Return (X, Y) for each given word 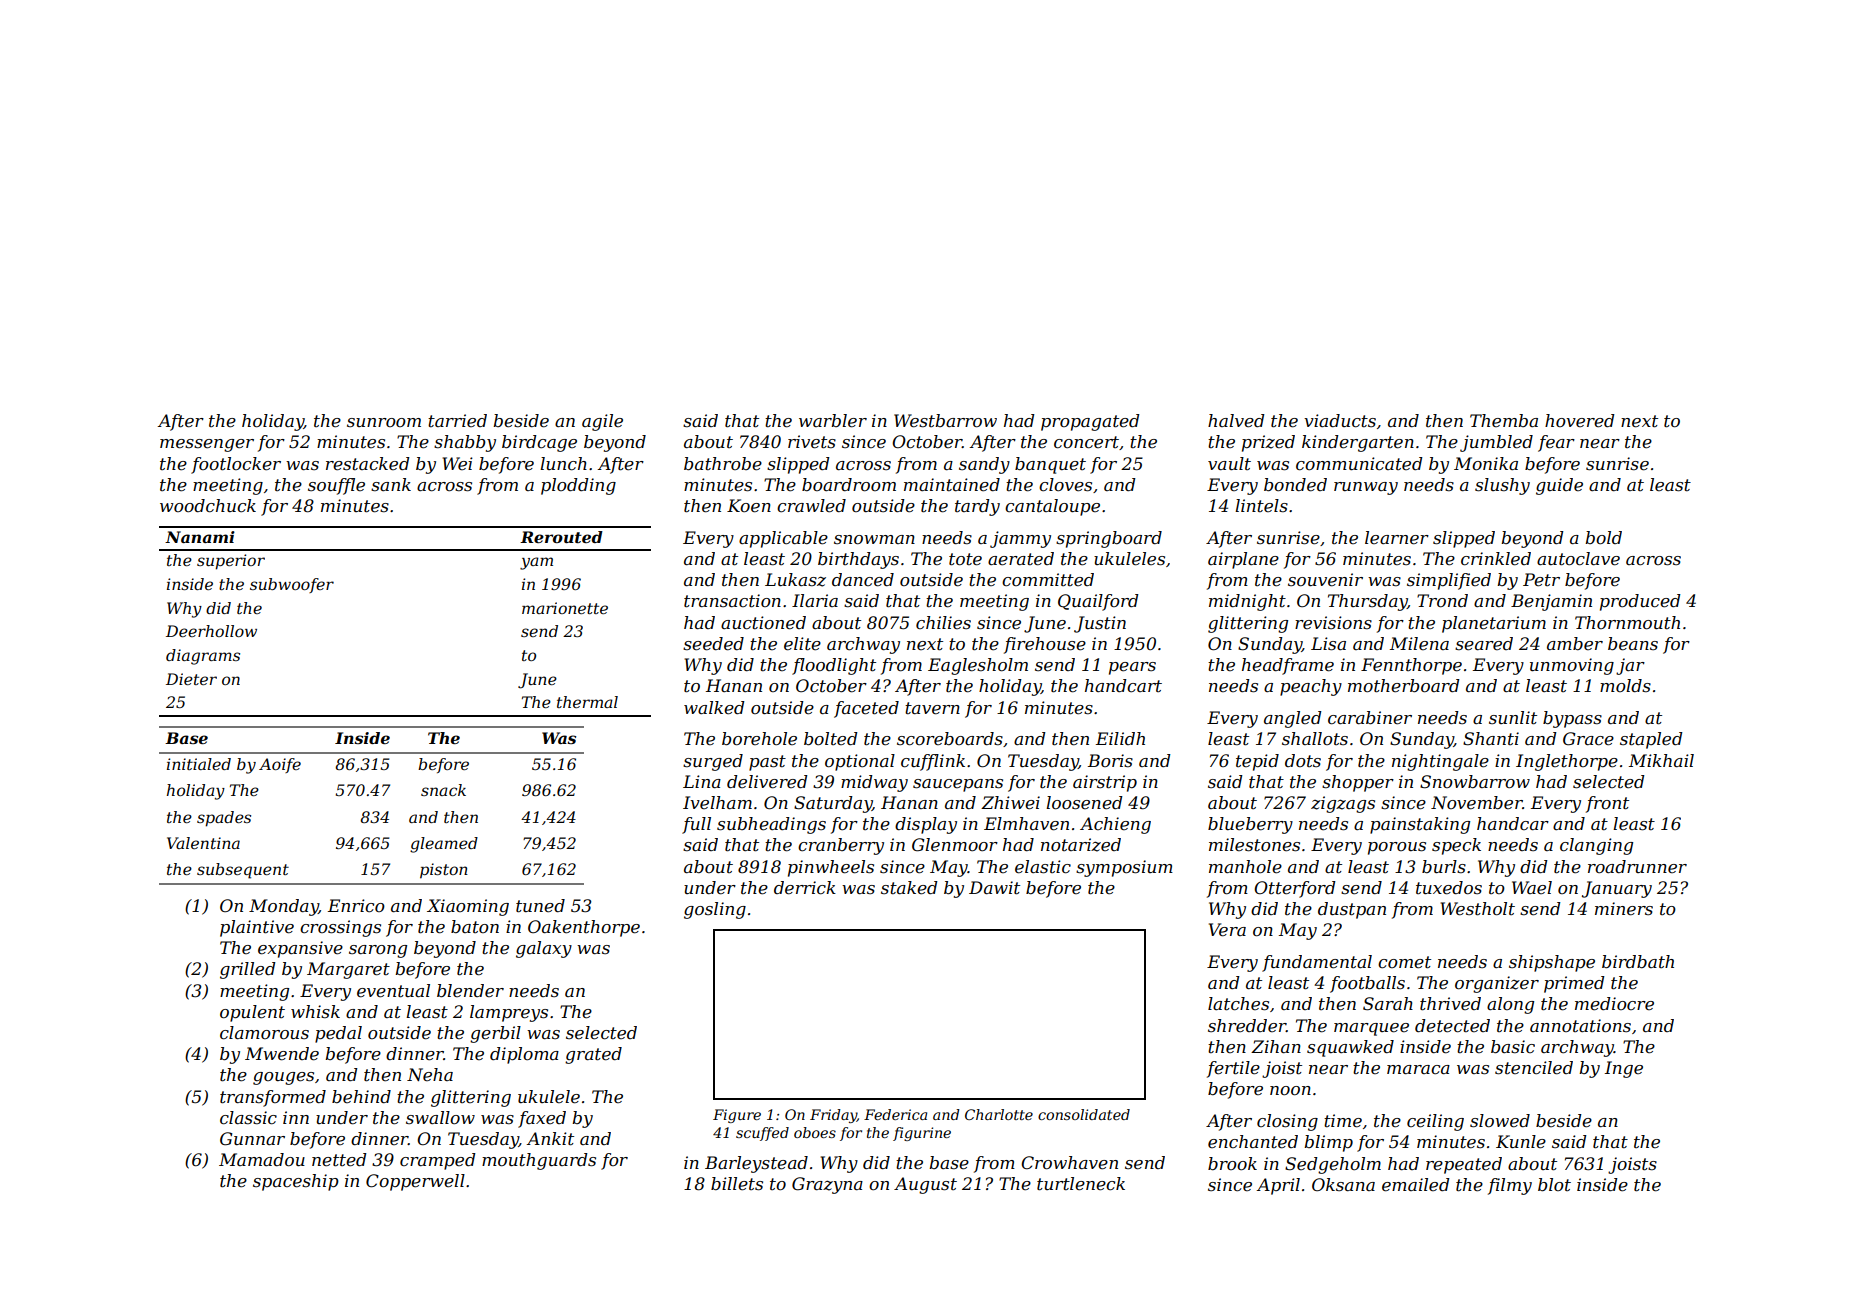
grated (593, 1055)
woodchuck (208, 506)
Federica (895, 1114)
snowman (874, 540)
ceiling (1435, 1122)
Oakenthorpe (584, 928)
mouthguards (539, 1161)
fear (1556, 443)
